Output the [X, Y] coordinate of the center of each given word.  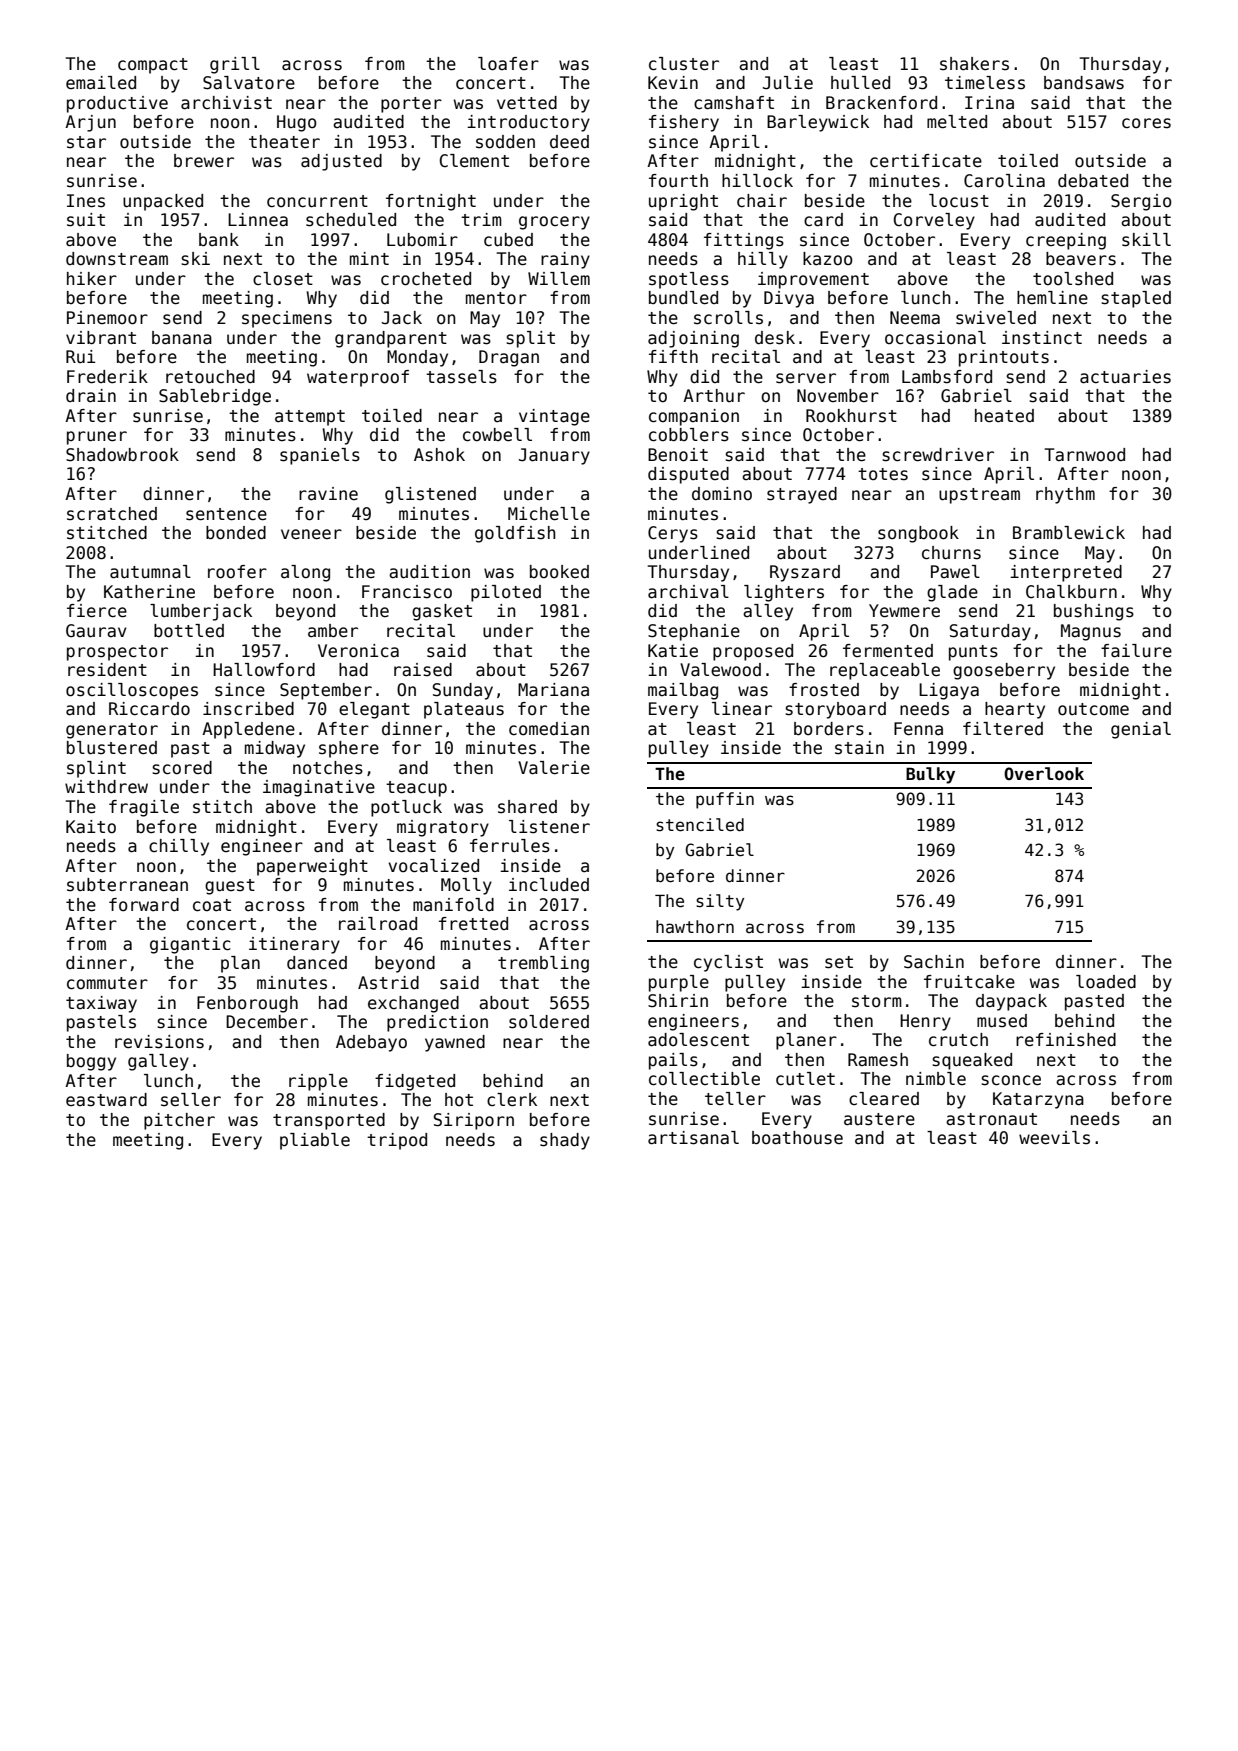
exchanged [413, 1004]
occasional [935, 338]
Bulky [930, 775]
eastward [106, 1100]
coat [212, 905]
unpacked [163, 202]
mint [369, 258]
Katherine [149, 592]
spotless [689, 280]
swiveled [996, 318]
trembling [543, 964]
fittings [744, 241]
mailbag [683, 691]
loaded [1106, 982]
